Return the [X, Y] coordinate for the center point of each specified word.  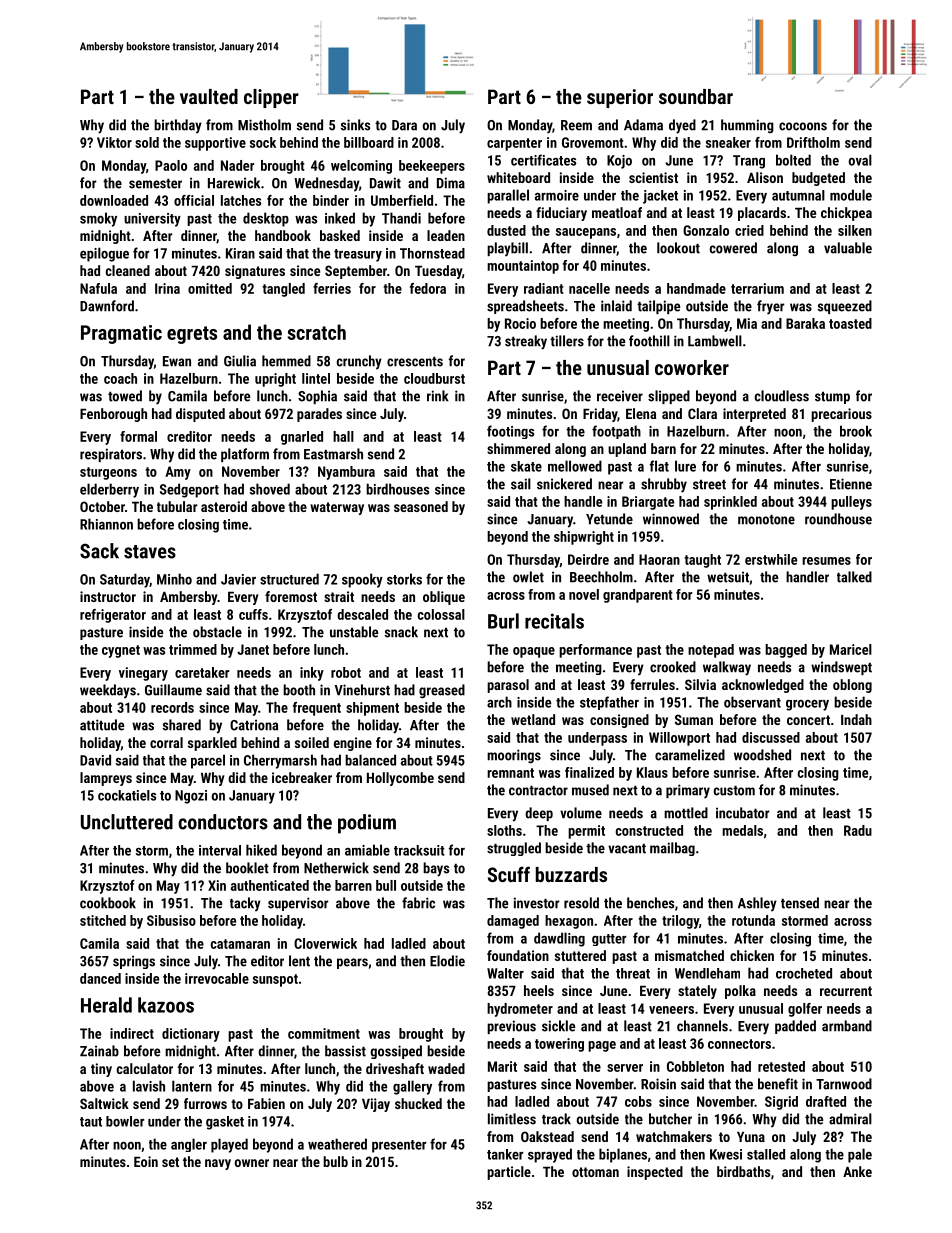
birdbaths [743, 1171]
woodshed [762, 755]
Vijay [376, 1105]
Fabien [266, 1103]
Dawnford [107, 306]
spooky [362, 580]
